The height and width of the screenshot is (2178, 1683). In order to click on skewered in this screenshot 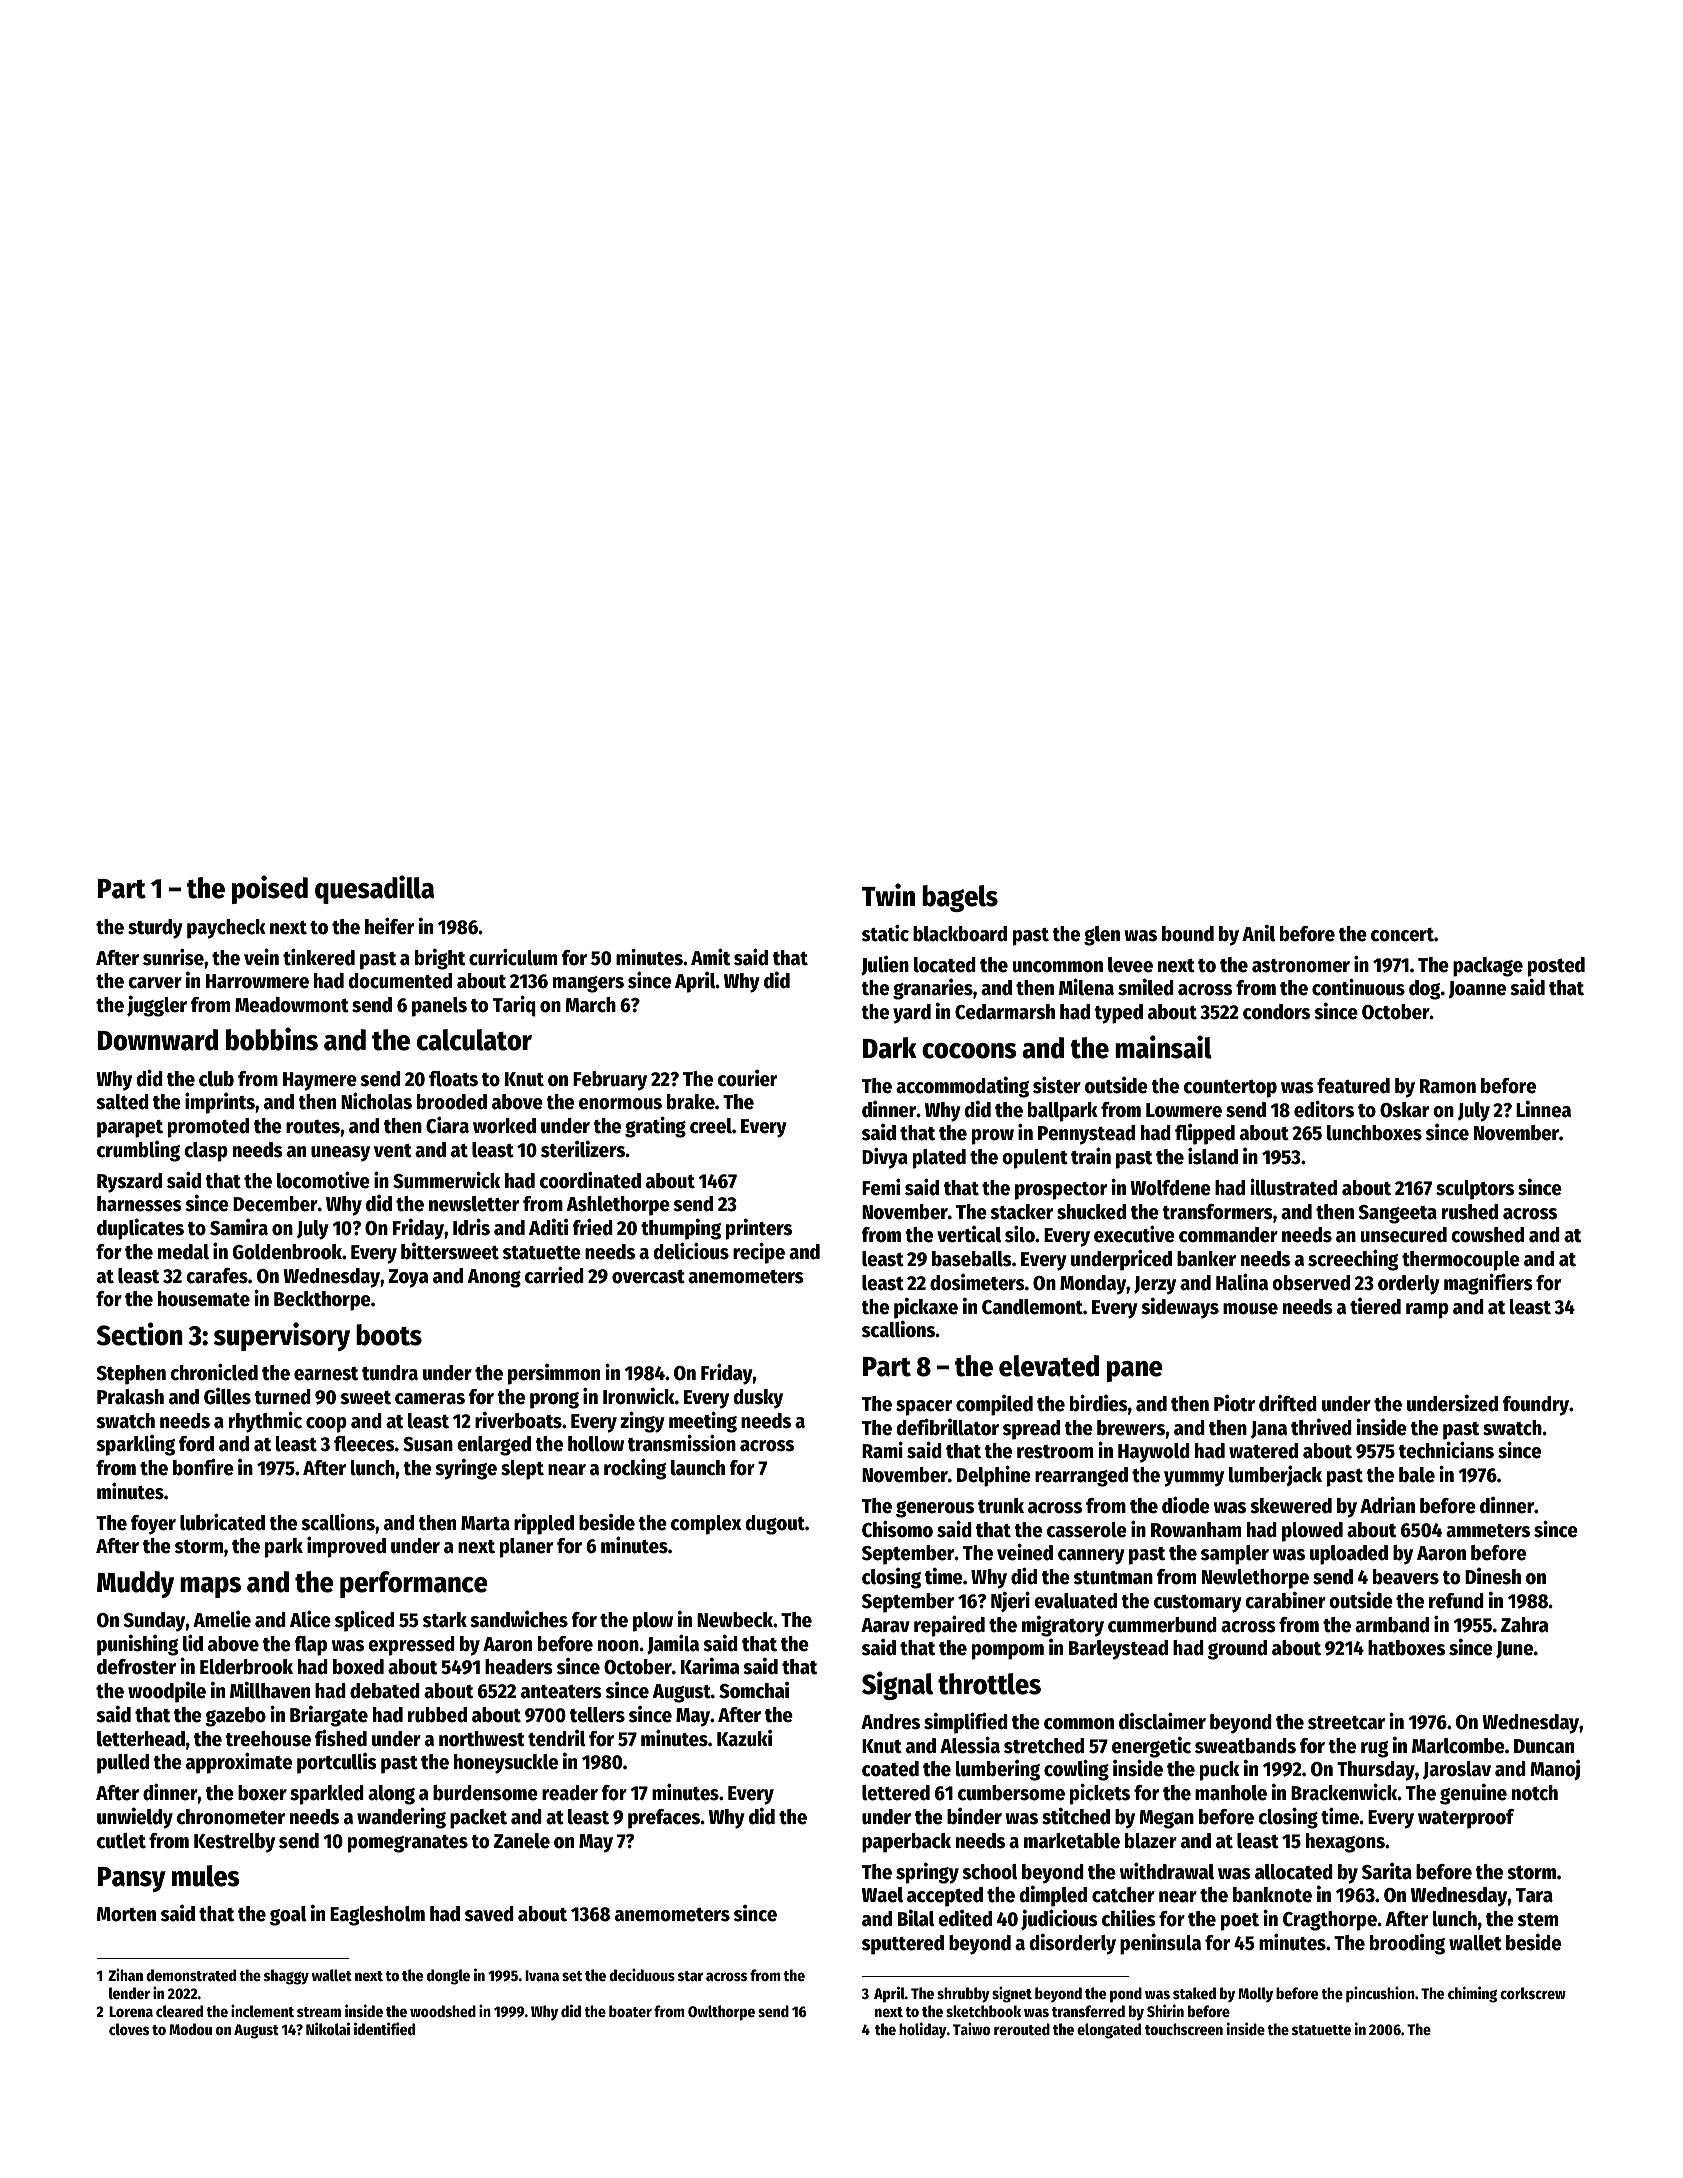, I will do `click(1291, 1506)`.
